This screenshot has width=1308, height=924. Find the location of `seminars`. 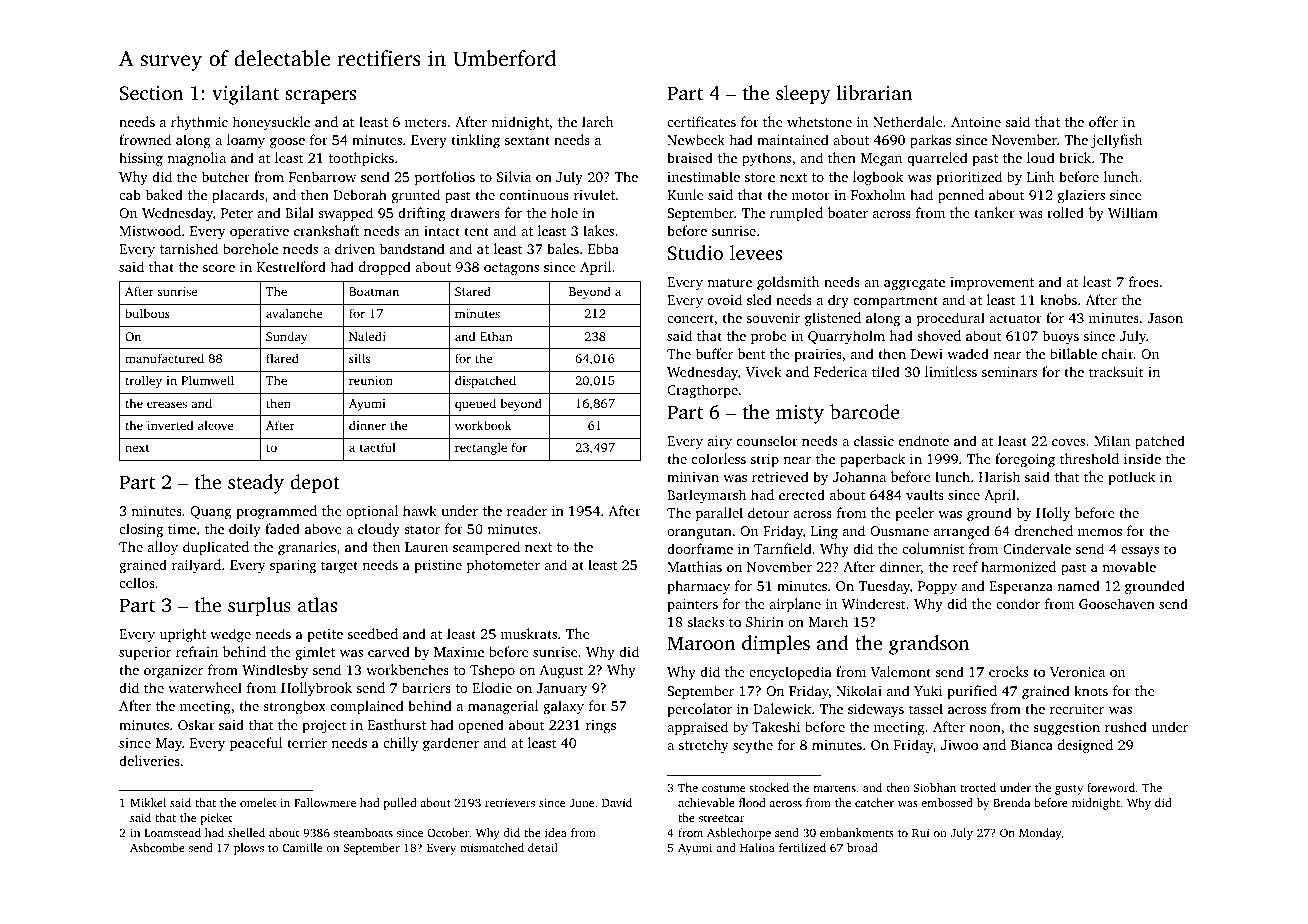

seminars is located at coordinates (1009, 372).
